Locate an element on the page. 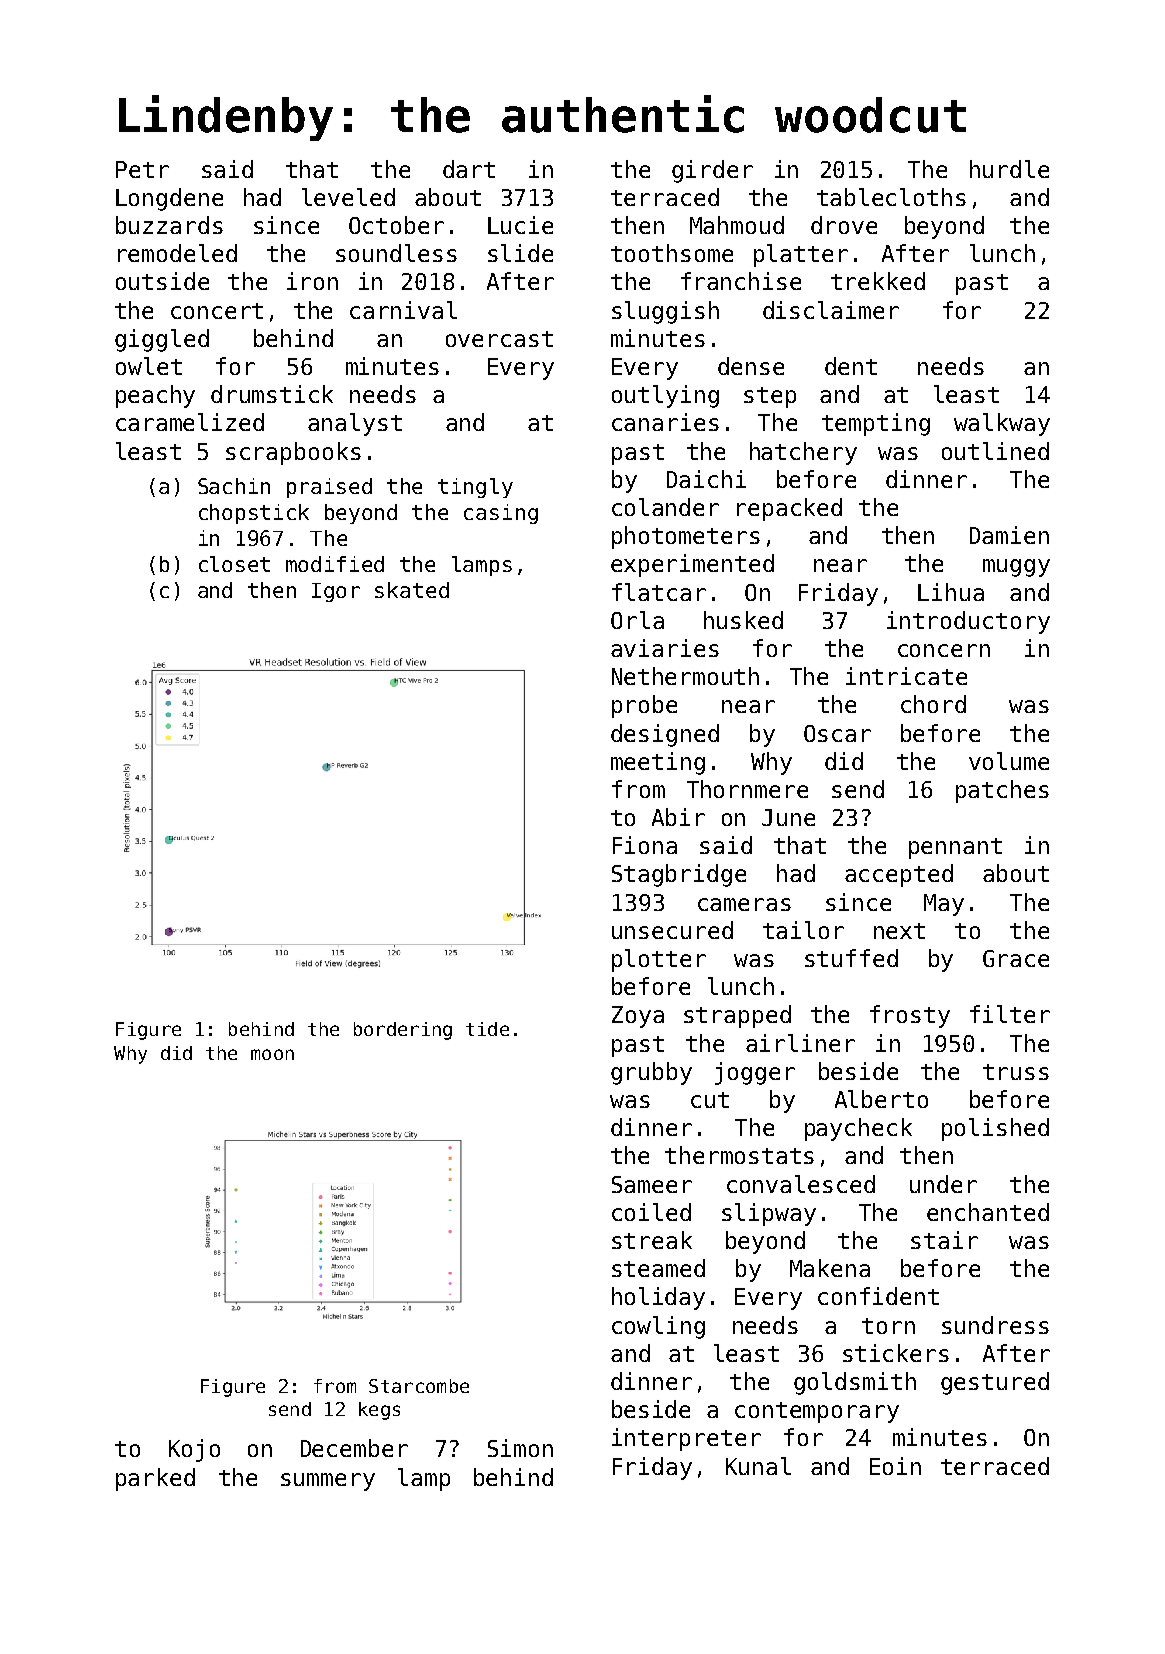 The image size is (1165, 1654). walkway is located at coordinates (1002, 424).
